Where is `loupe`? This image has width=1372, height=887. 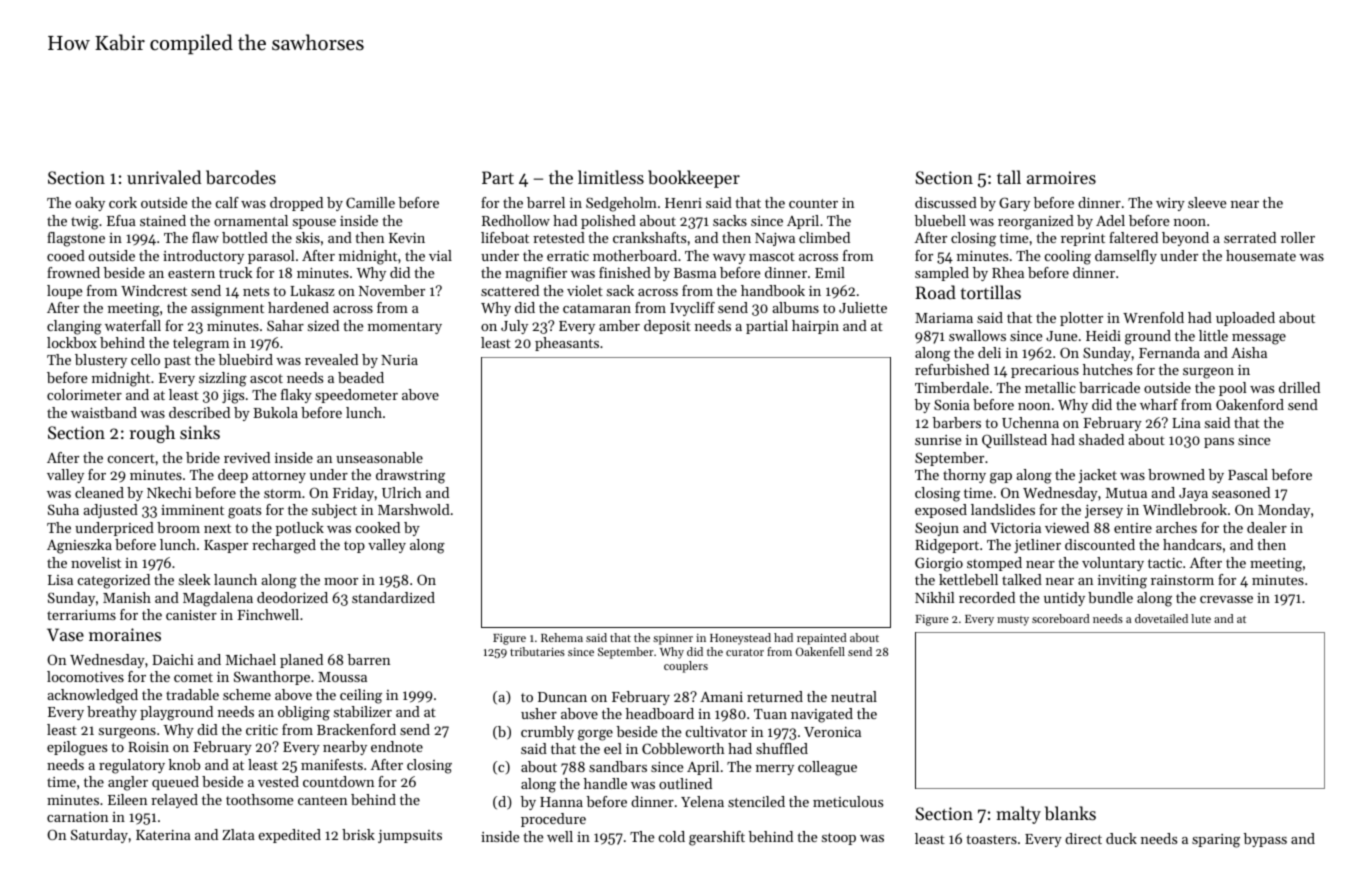
loupe is located at coordinates (64, 292).
